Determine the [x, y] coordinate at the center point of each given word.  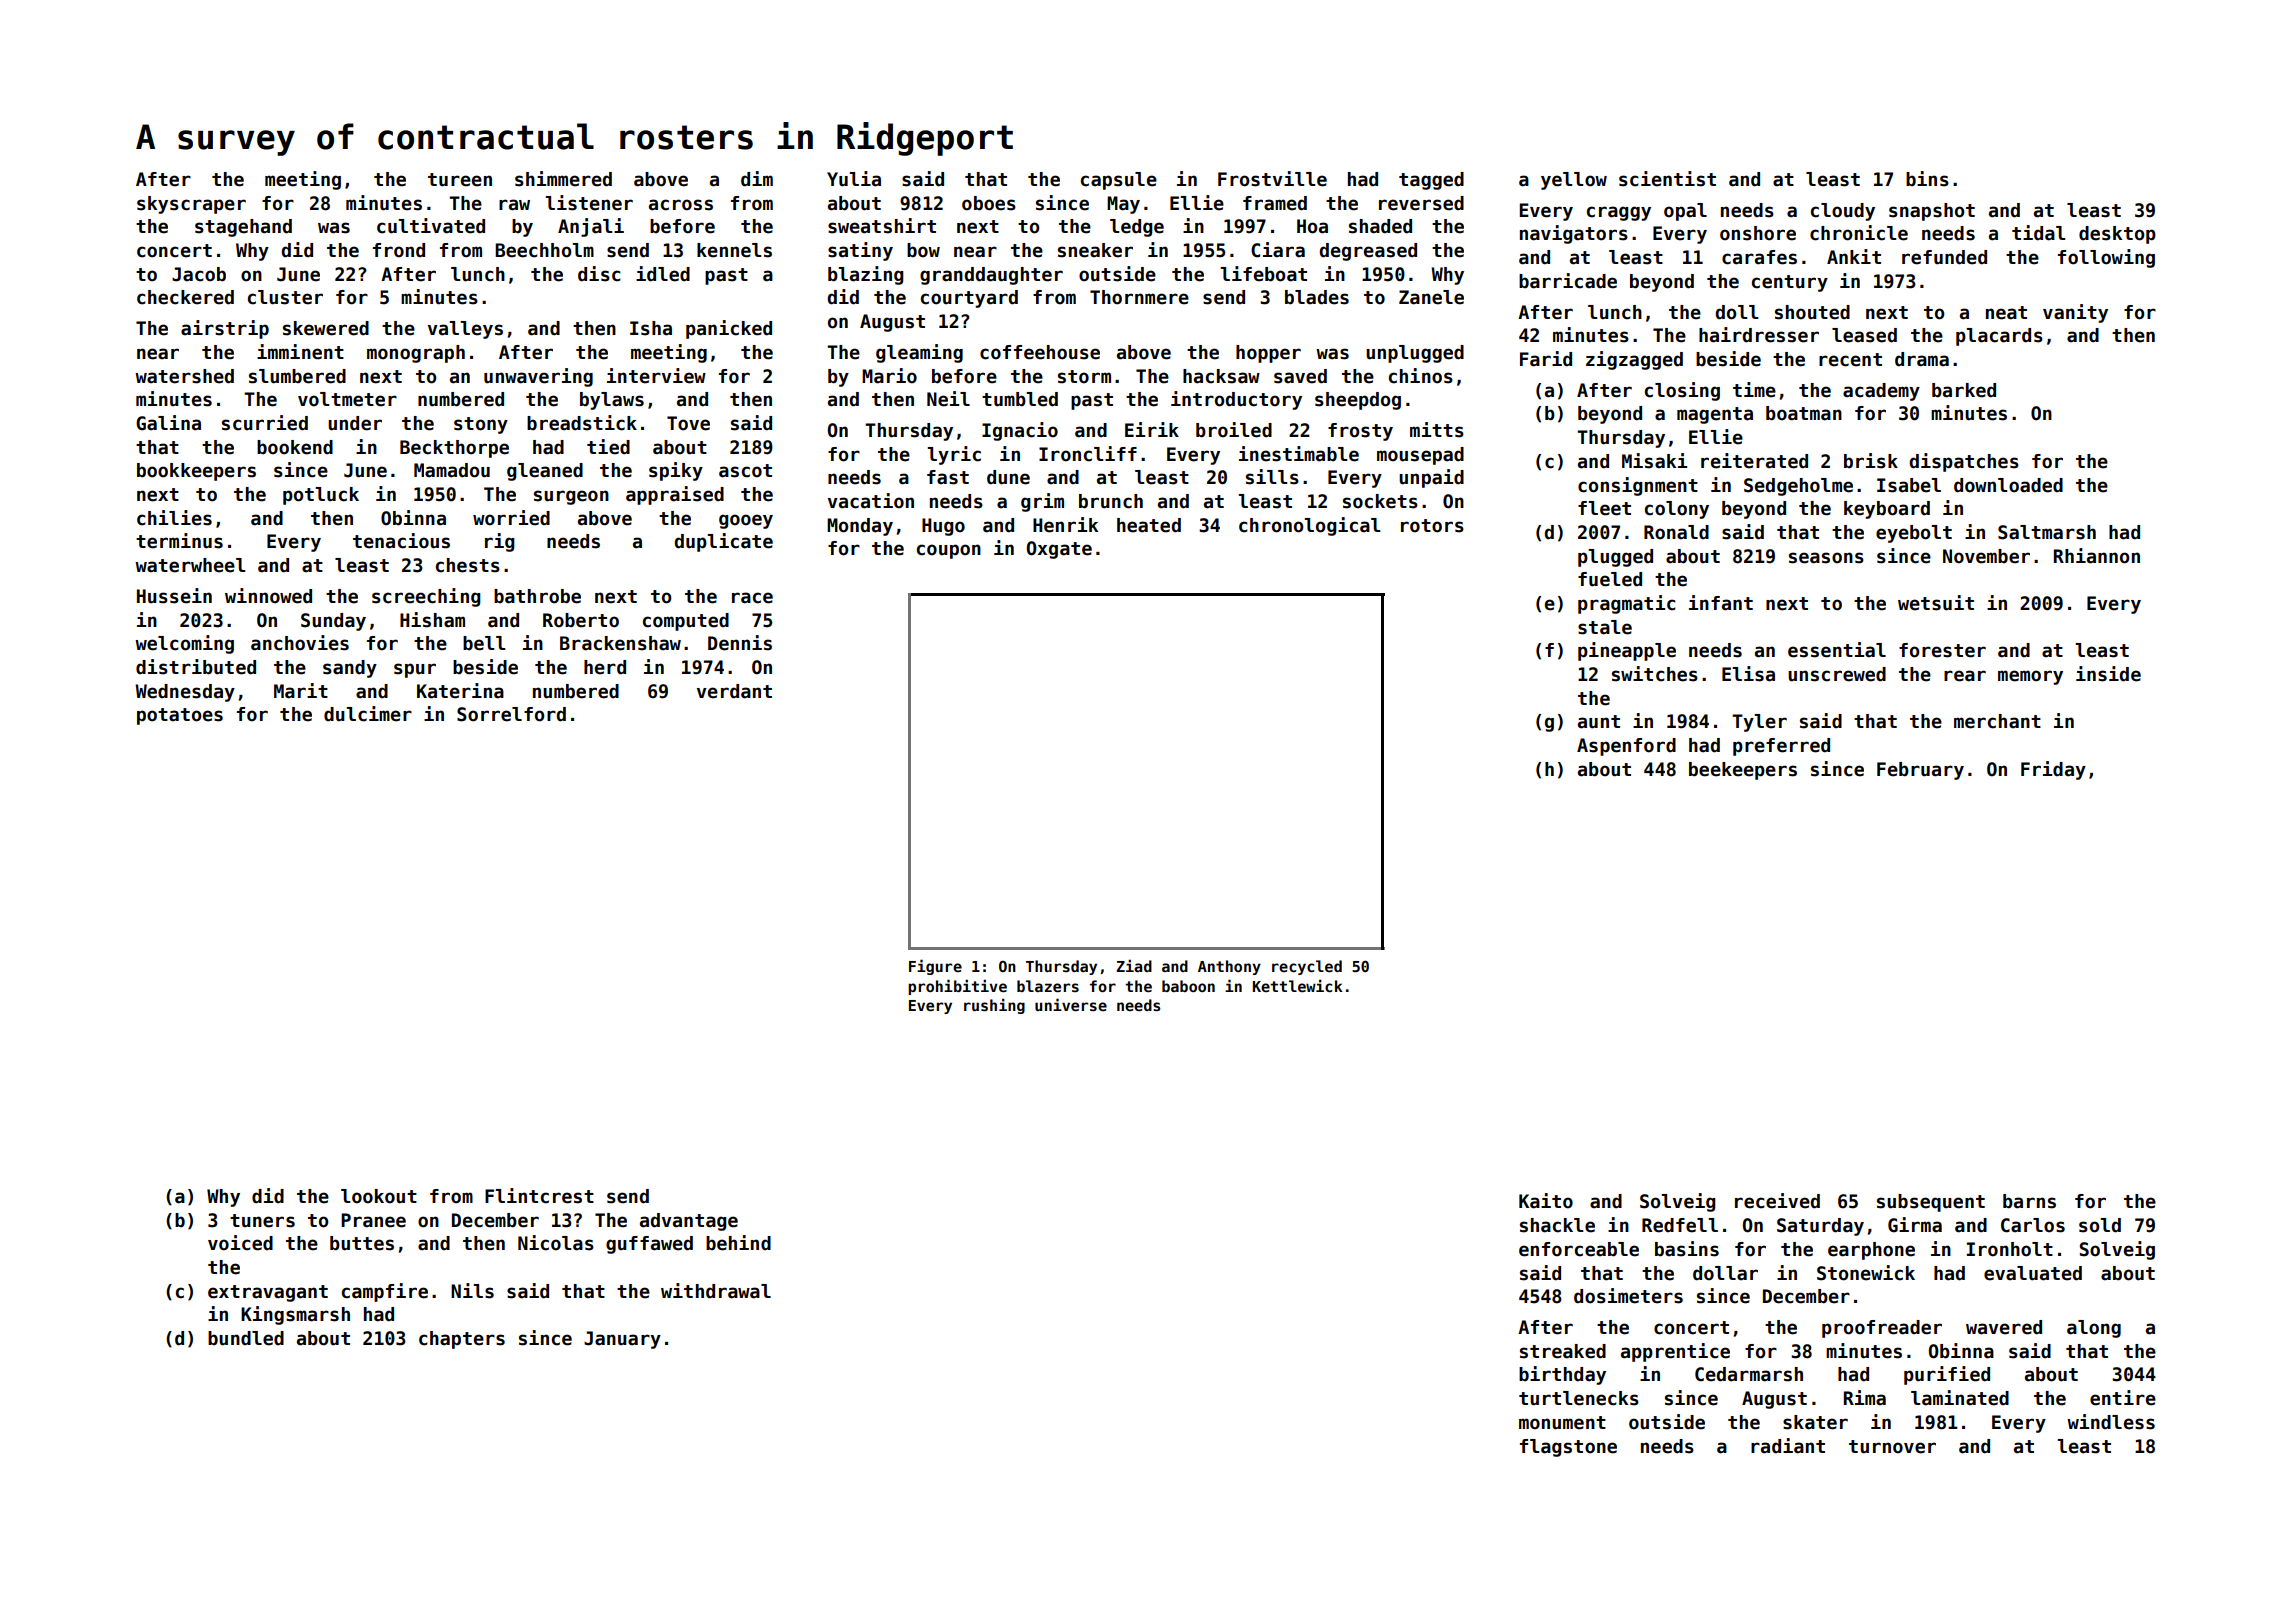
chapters [462, 1340]
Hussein [174, 596]
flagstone [1568, 1448]
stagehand [243, 228]
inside [2108, 674]
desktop [2117, 235]
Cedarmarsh [1749, 1374]
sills [1272, 477]
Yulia [854, 179]
